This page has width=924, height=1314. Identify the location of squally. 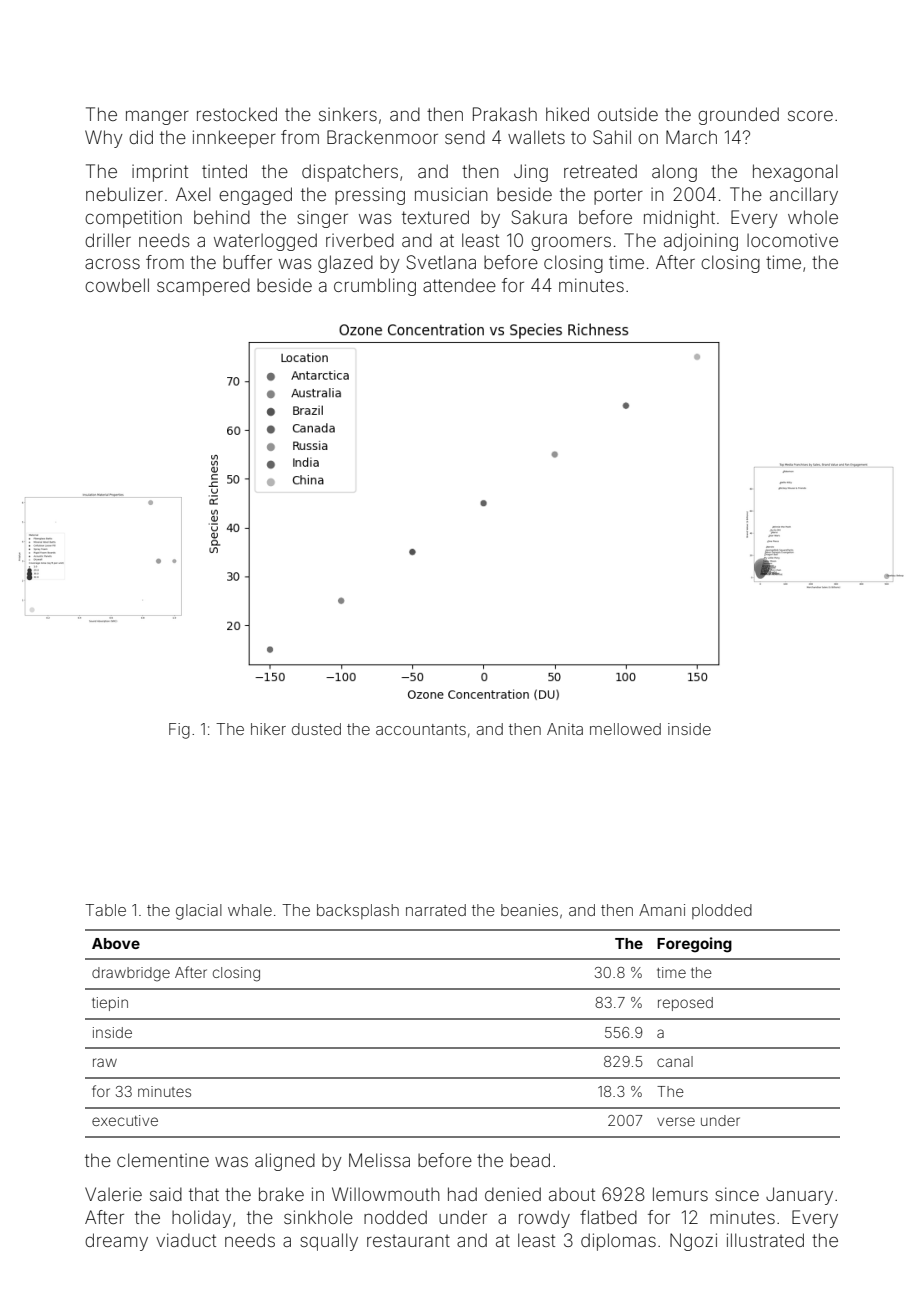
(329, 1242).
